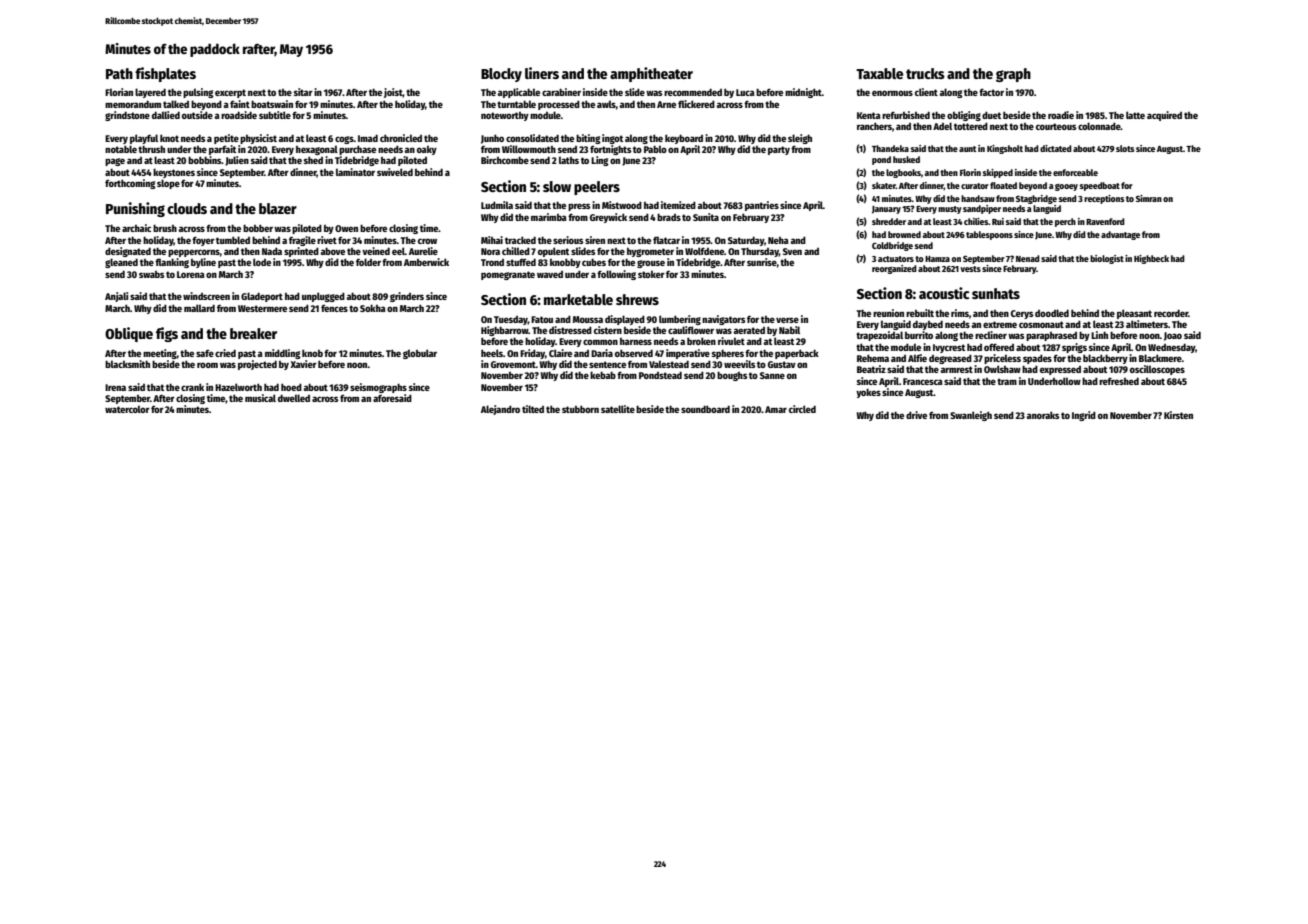  What do you see at coordinates (258, 228) in the screenshot?
I see `bobber` at bounding box center [258, 228].
